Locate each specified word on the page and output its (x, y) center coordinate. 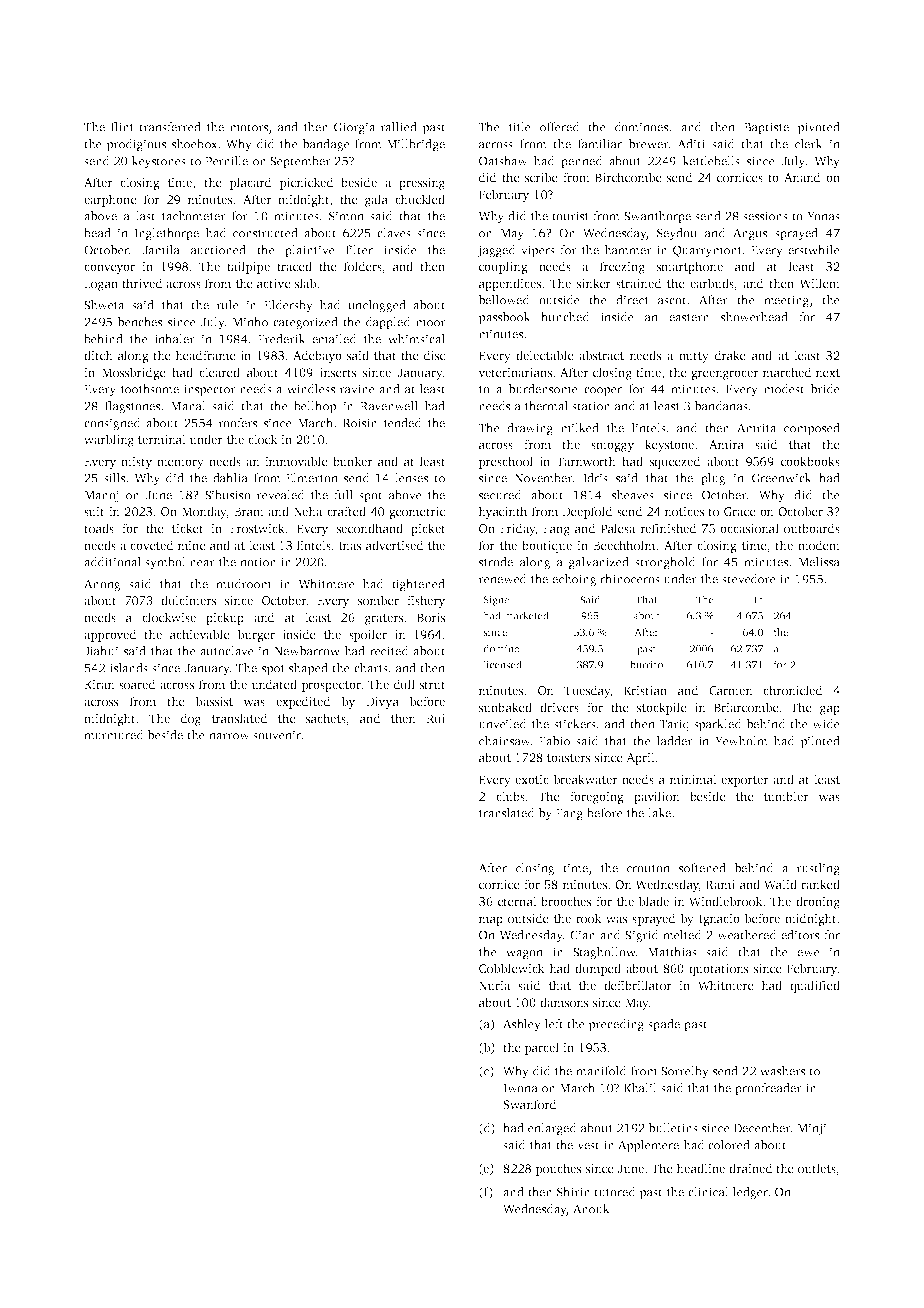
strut (433, 685)
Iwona (520, 1088)
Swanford (530, 1104)
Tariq (674, 725)
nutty (694, 357)
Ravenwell (389, 406)
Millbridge (416, 145)
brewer (648, 144)
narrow (229, 736)
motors (249, 127)
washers (782, 1071)
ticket (188, 528)
